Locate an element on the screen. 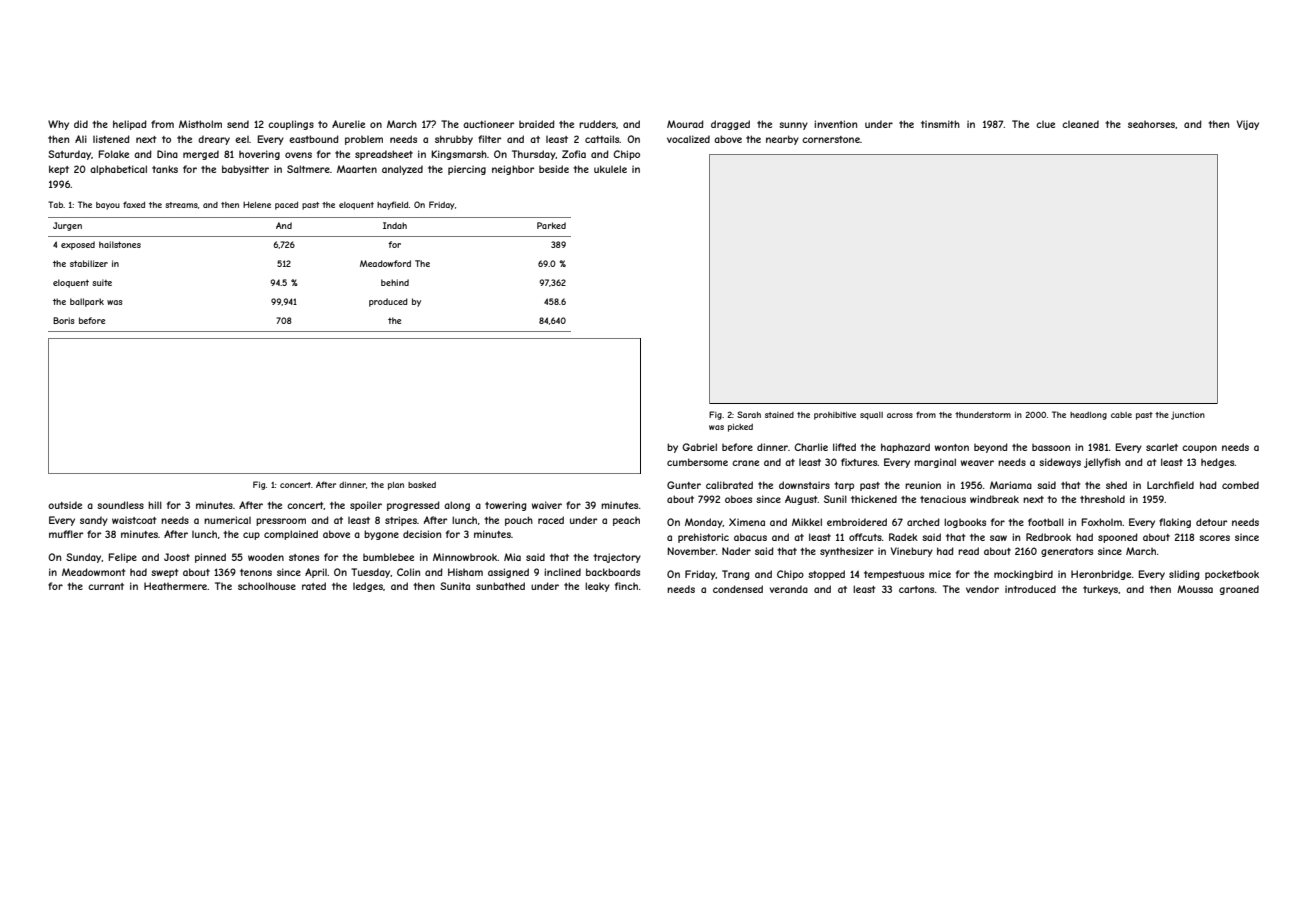 Image resolution: width=1308 pixels, height=924 pixels. behind is located at coordinates (395, 282).
